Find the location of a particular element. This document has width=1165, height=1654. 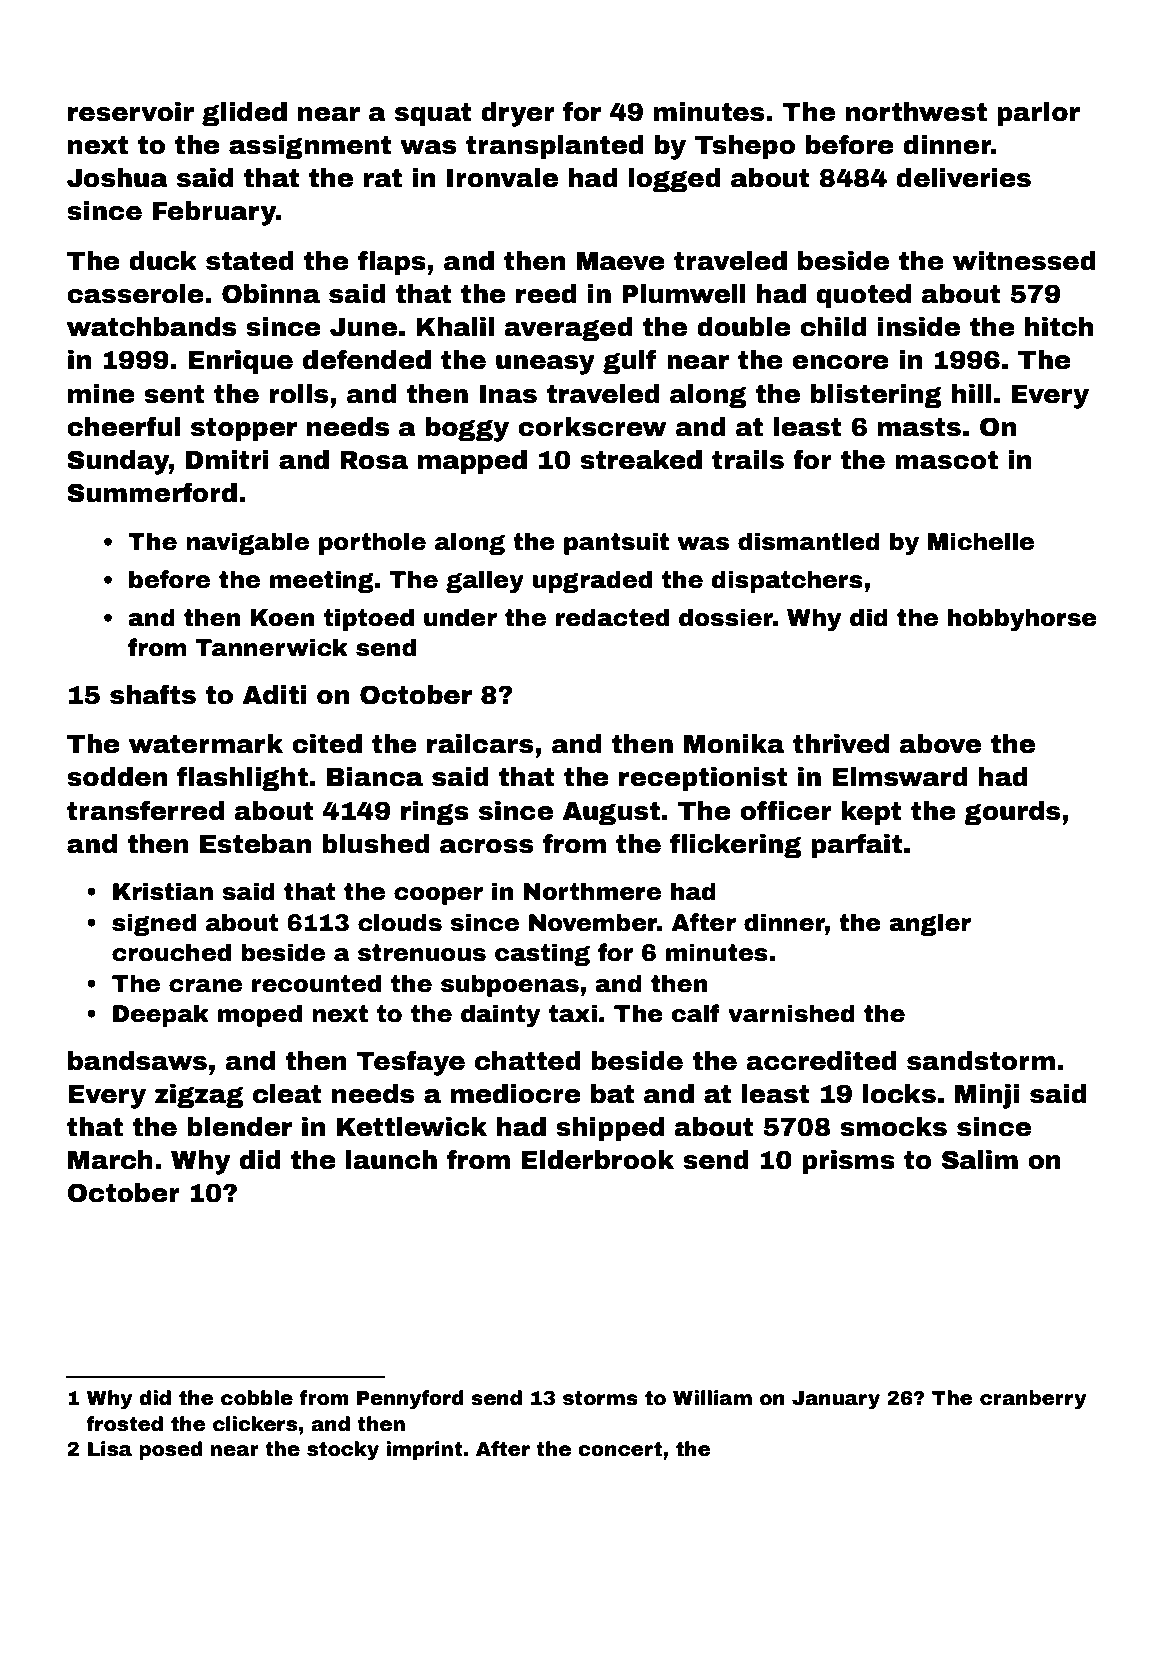

watchbands is located at coordinates (151, 327).
